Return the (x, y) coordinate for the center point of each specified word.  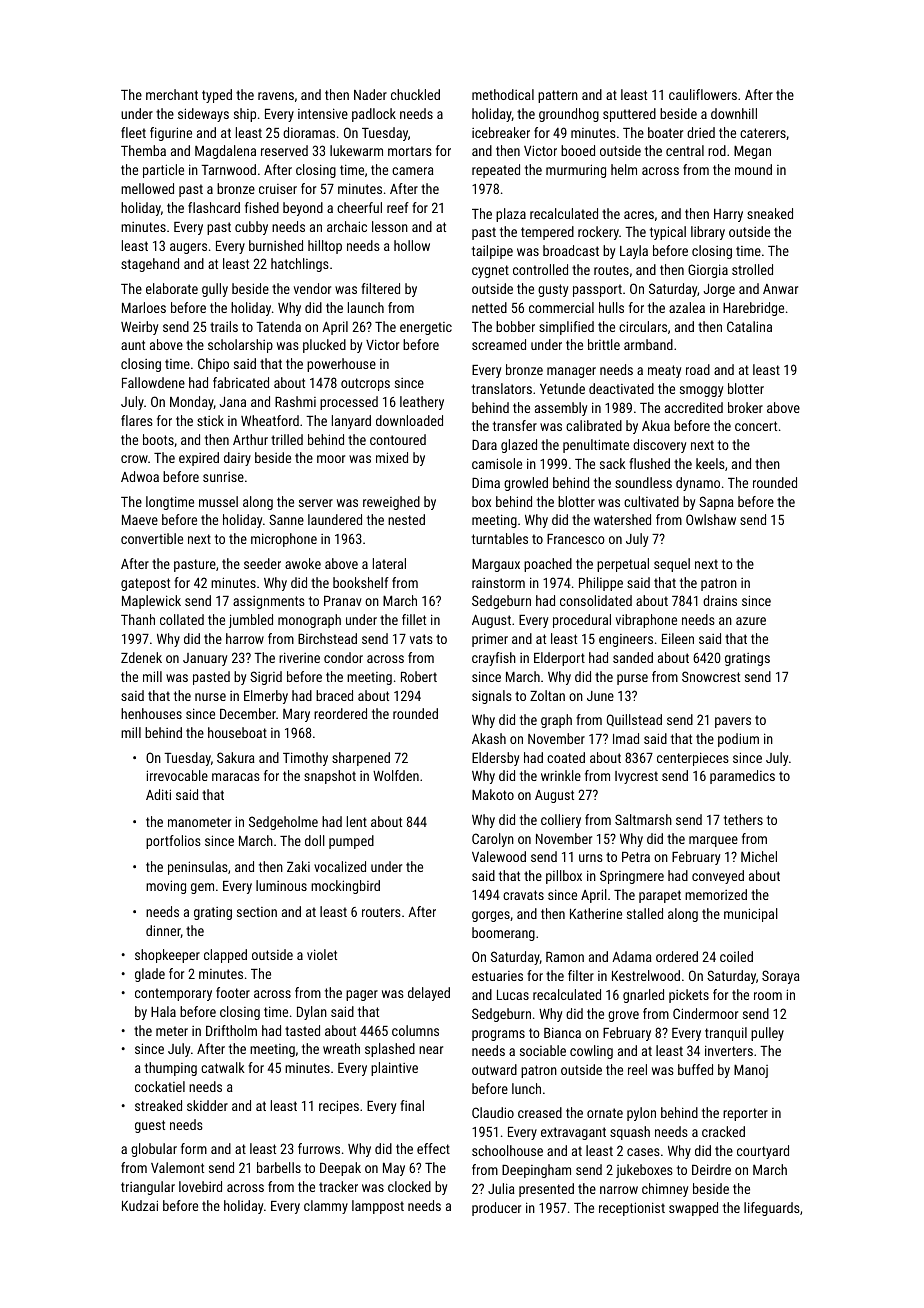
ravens (276, 96)
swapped (693, 1209)
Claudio (493, 1112)
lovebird (200, 1186)
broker (745, 407)
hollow (412, 245)
